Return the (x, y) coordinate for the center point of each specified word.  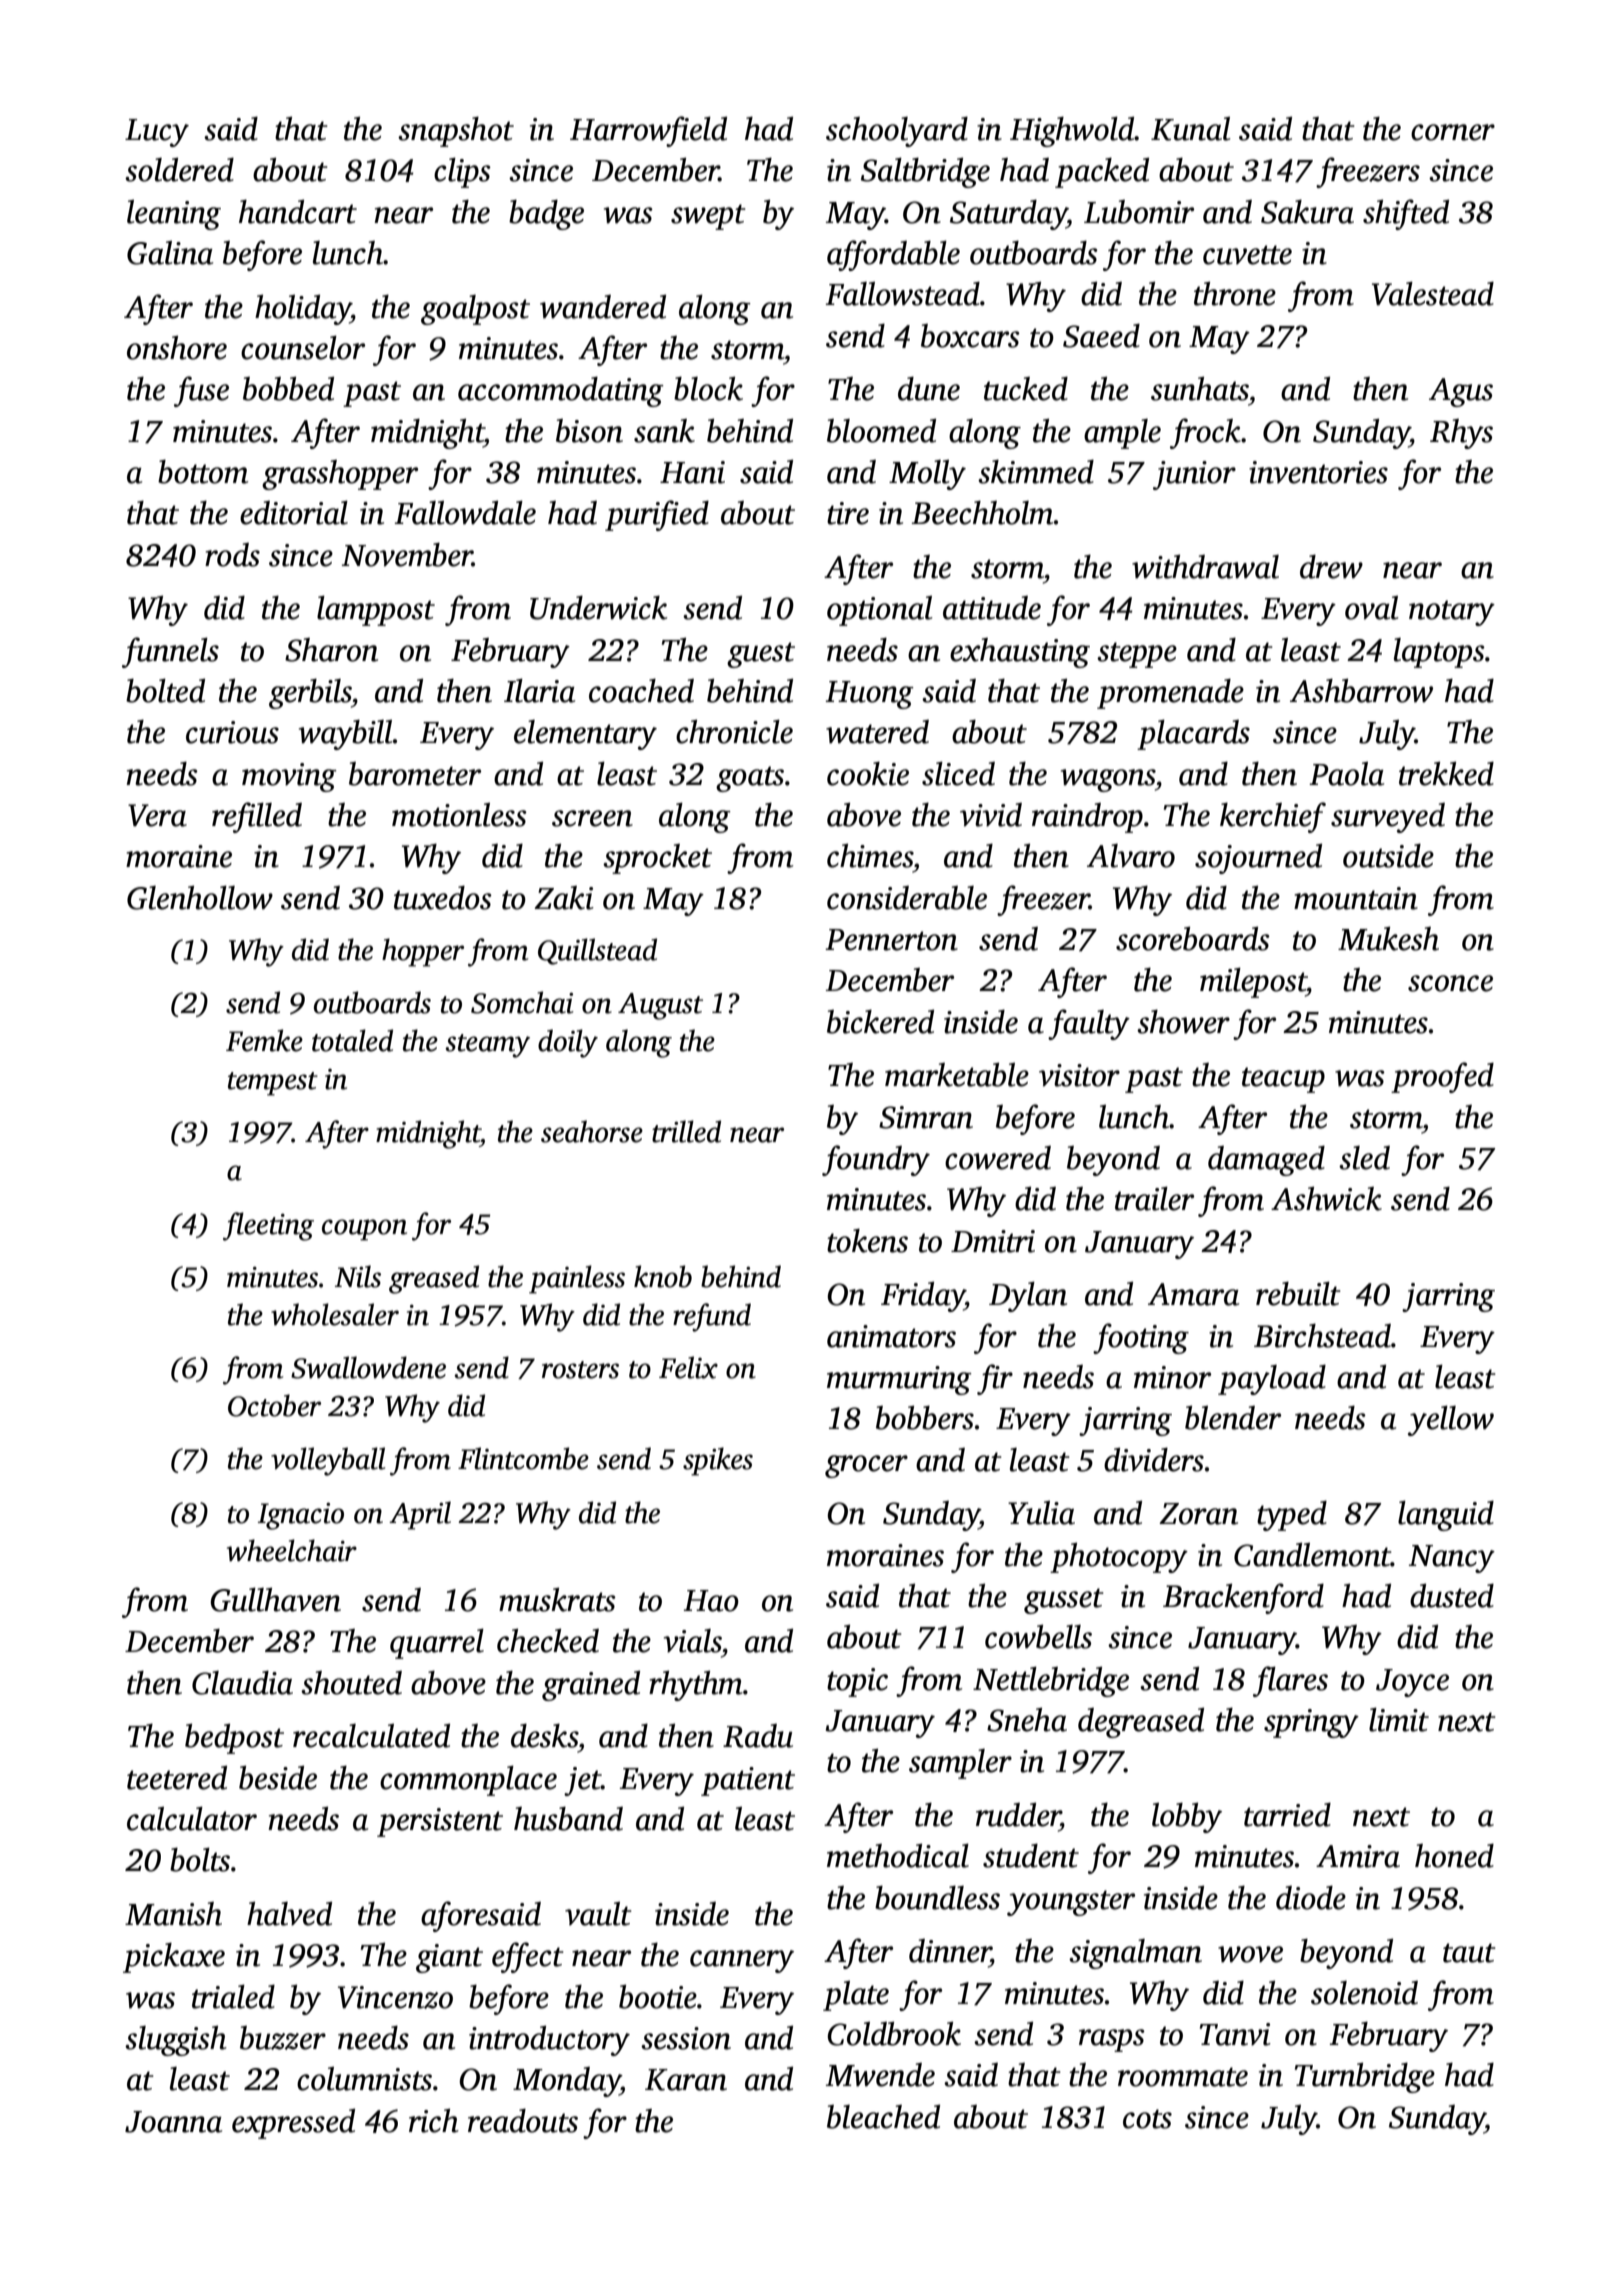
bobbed (288, 389)
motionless (459, 815)
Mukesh (1388, 939)
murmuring (899, 1380)
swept (708, 217)
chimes (870, 856)
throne (1235, 294)
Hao (711, 1601)
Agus (1461, 392)
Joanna (173, 2122)
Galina (170, 253)
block (708, 389)
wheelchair (292, 1550)
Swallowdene (368, 1367)
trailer (1154, 1199)
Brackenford (1243, 1598)
